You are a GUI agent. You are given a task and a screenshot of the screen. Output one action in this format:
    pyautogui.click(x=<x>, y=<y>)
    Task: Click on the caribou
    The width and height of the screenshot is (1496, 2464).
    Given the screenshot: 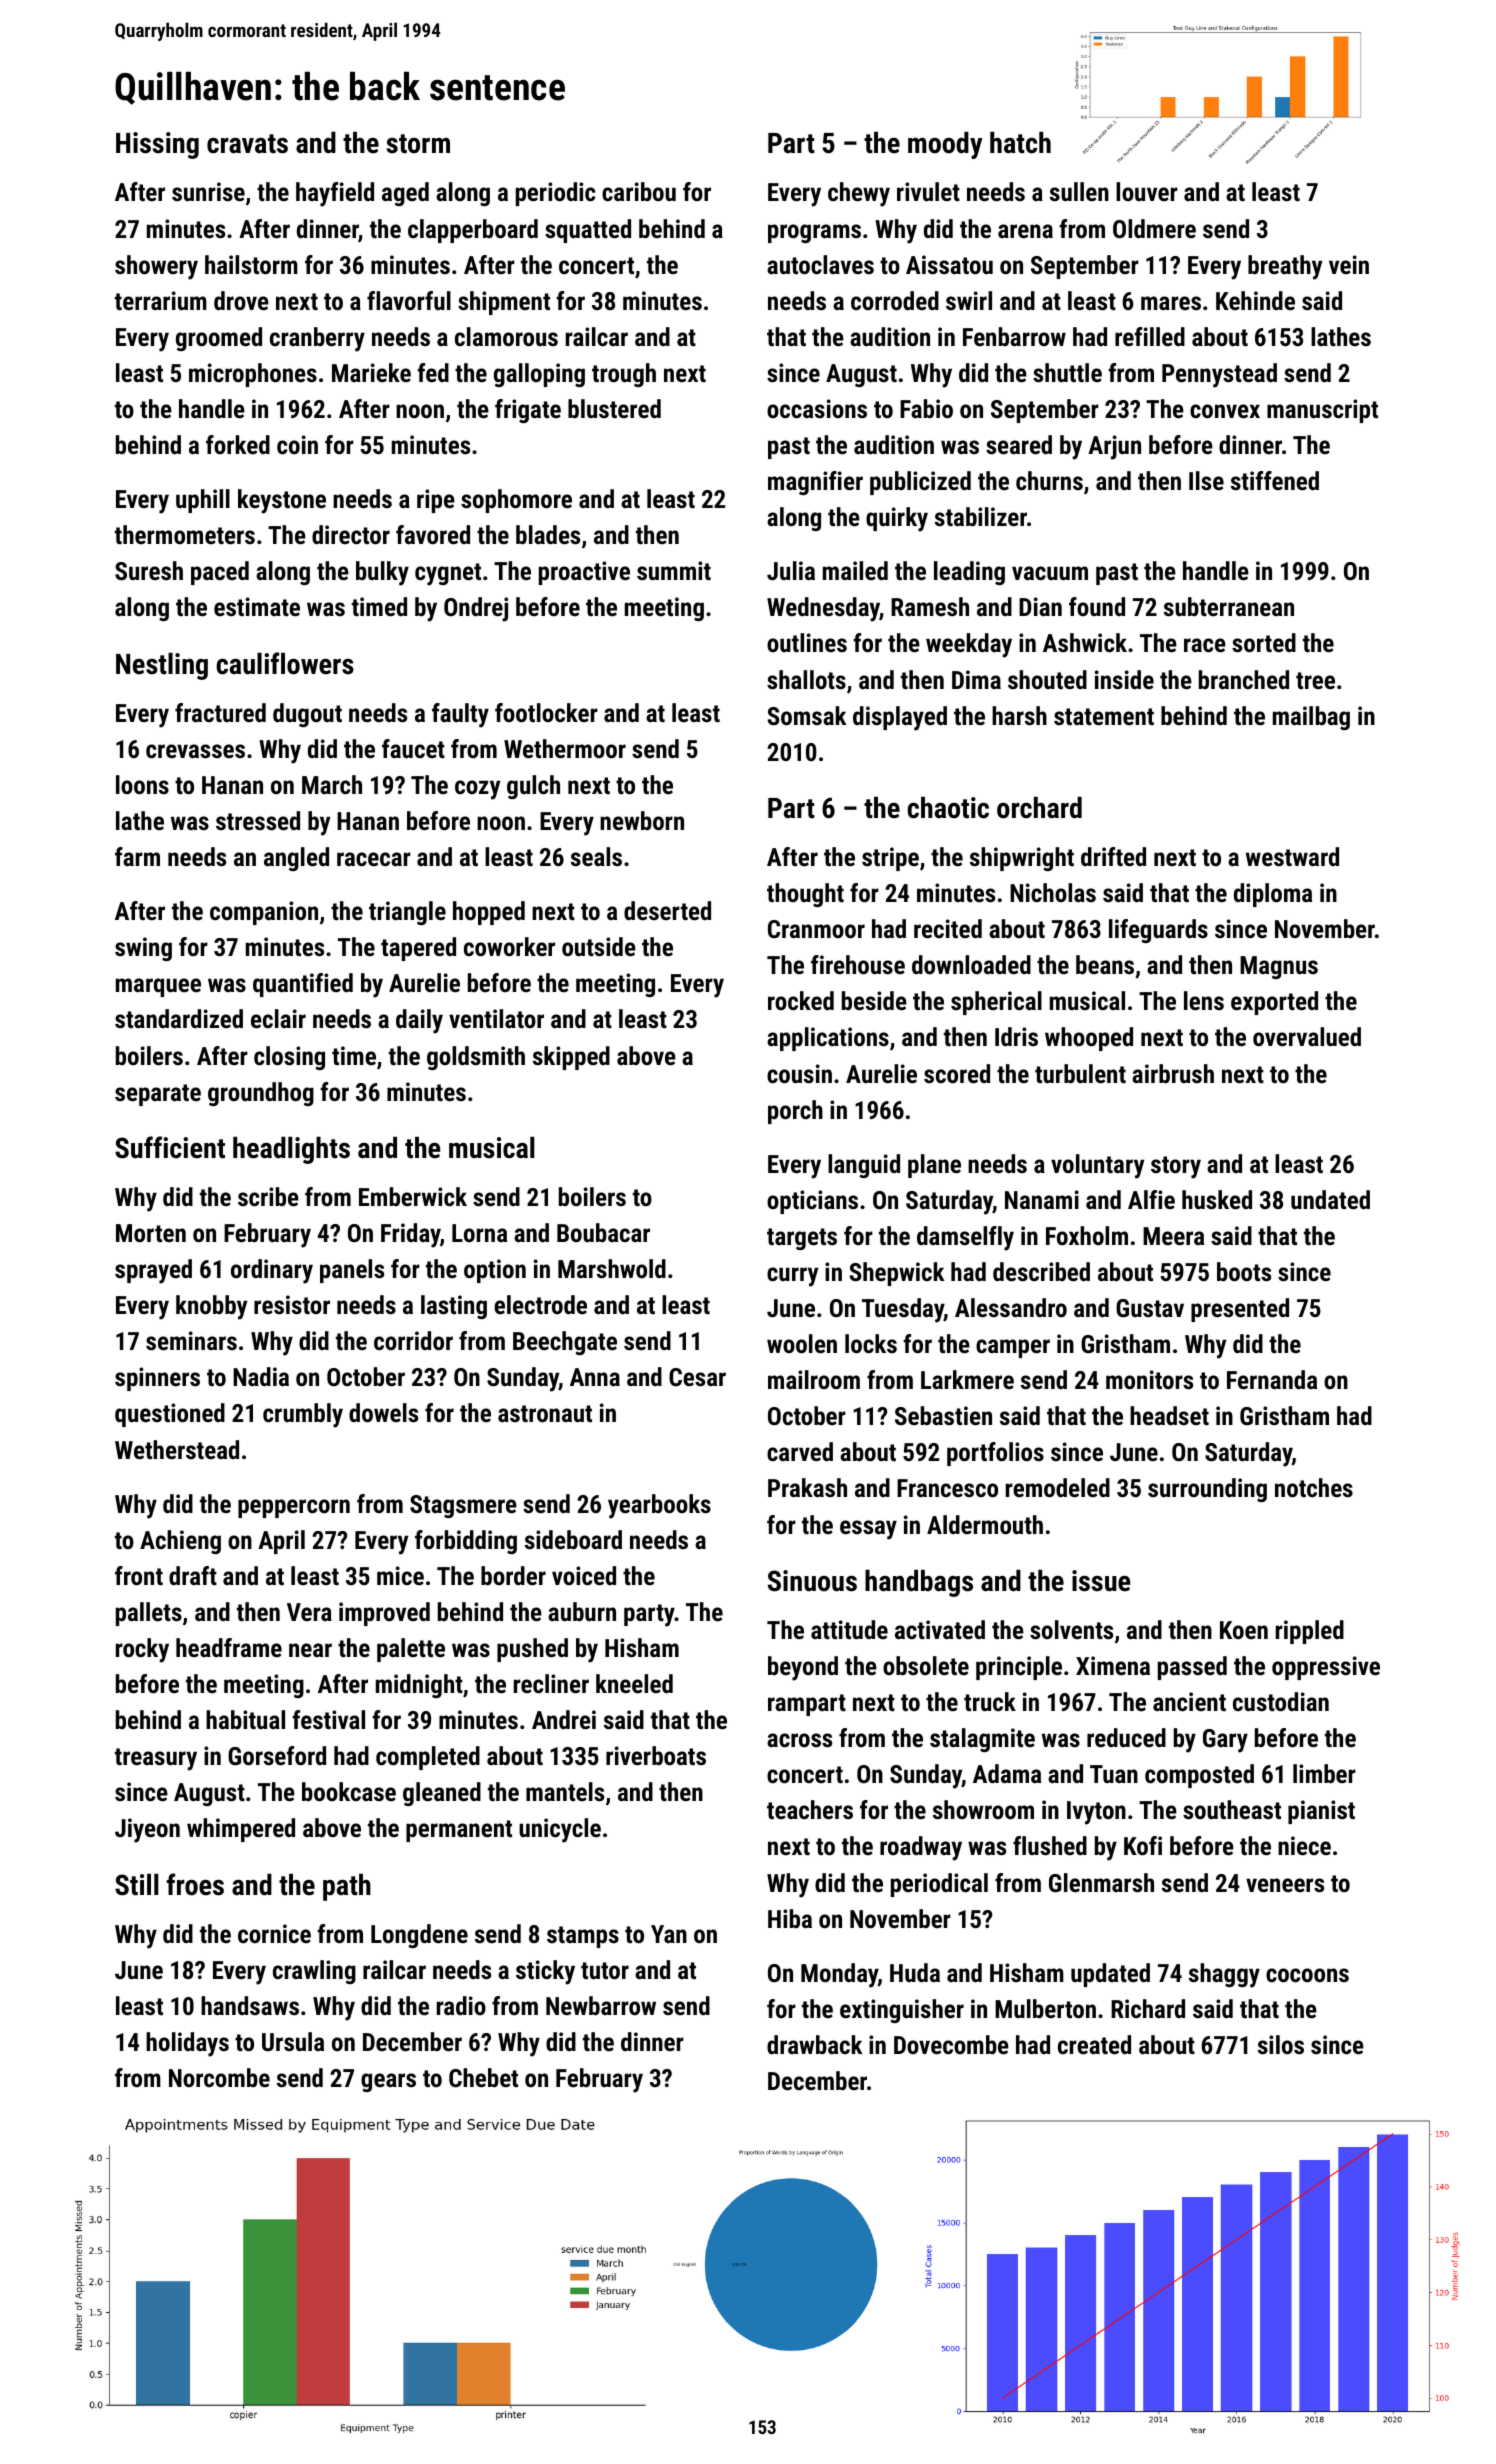 What is the action you would take?
    pyautogui.click(x=639, y=191)
